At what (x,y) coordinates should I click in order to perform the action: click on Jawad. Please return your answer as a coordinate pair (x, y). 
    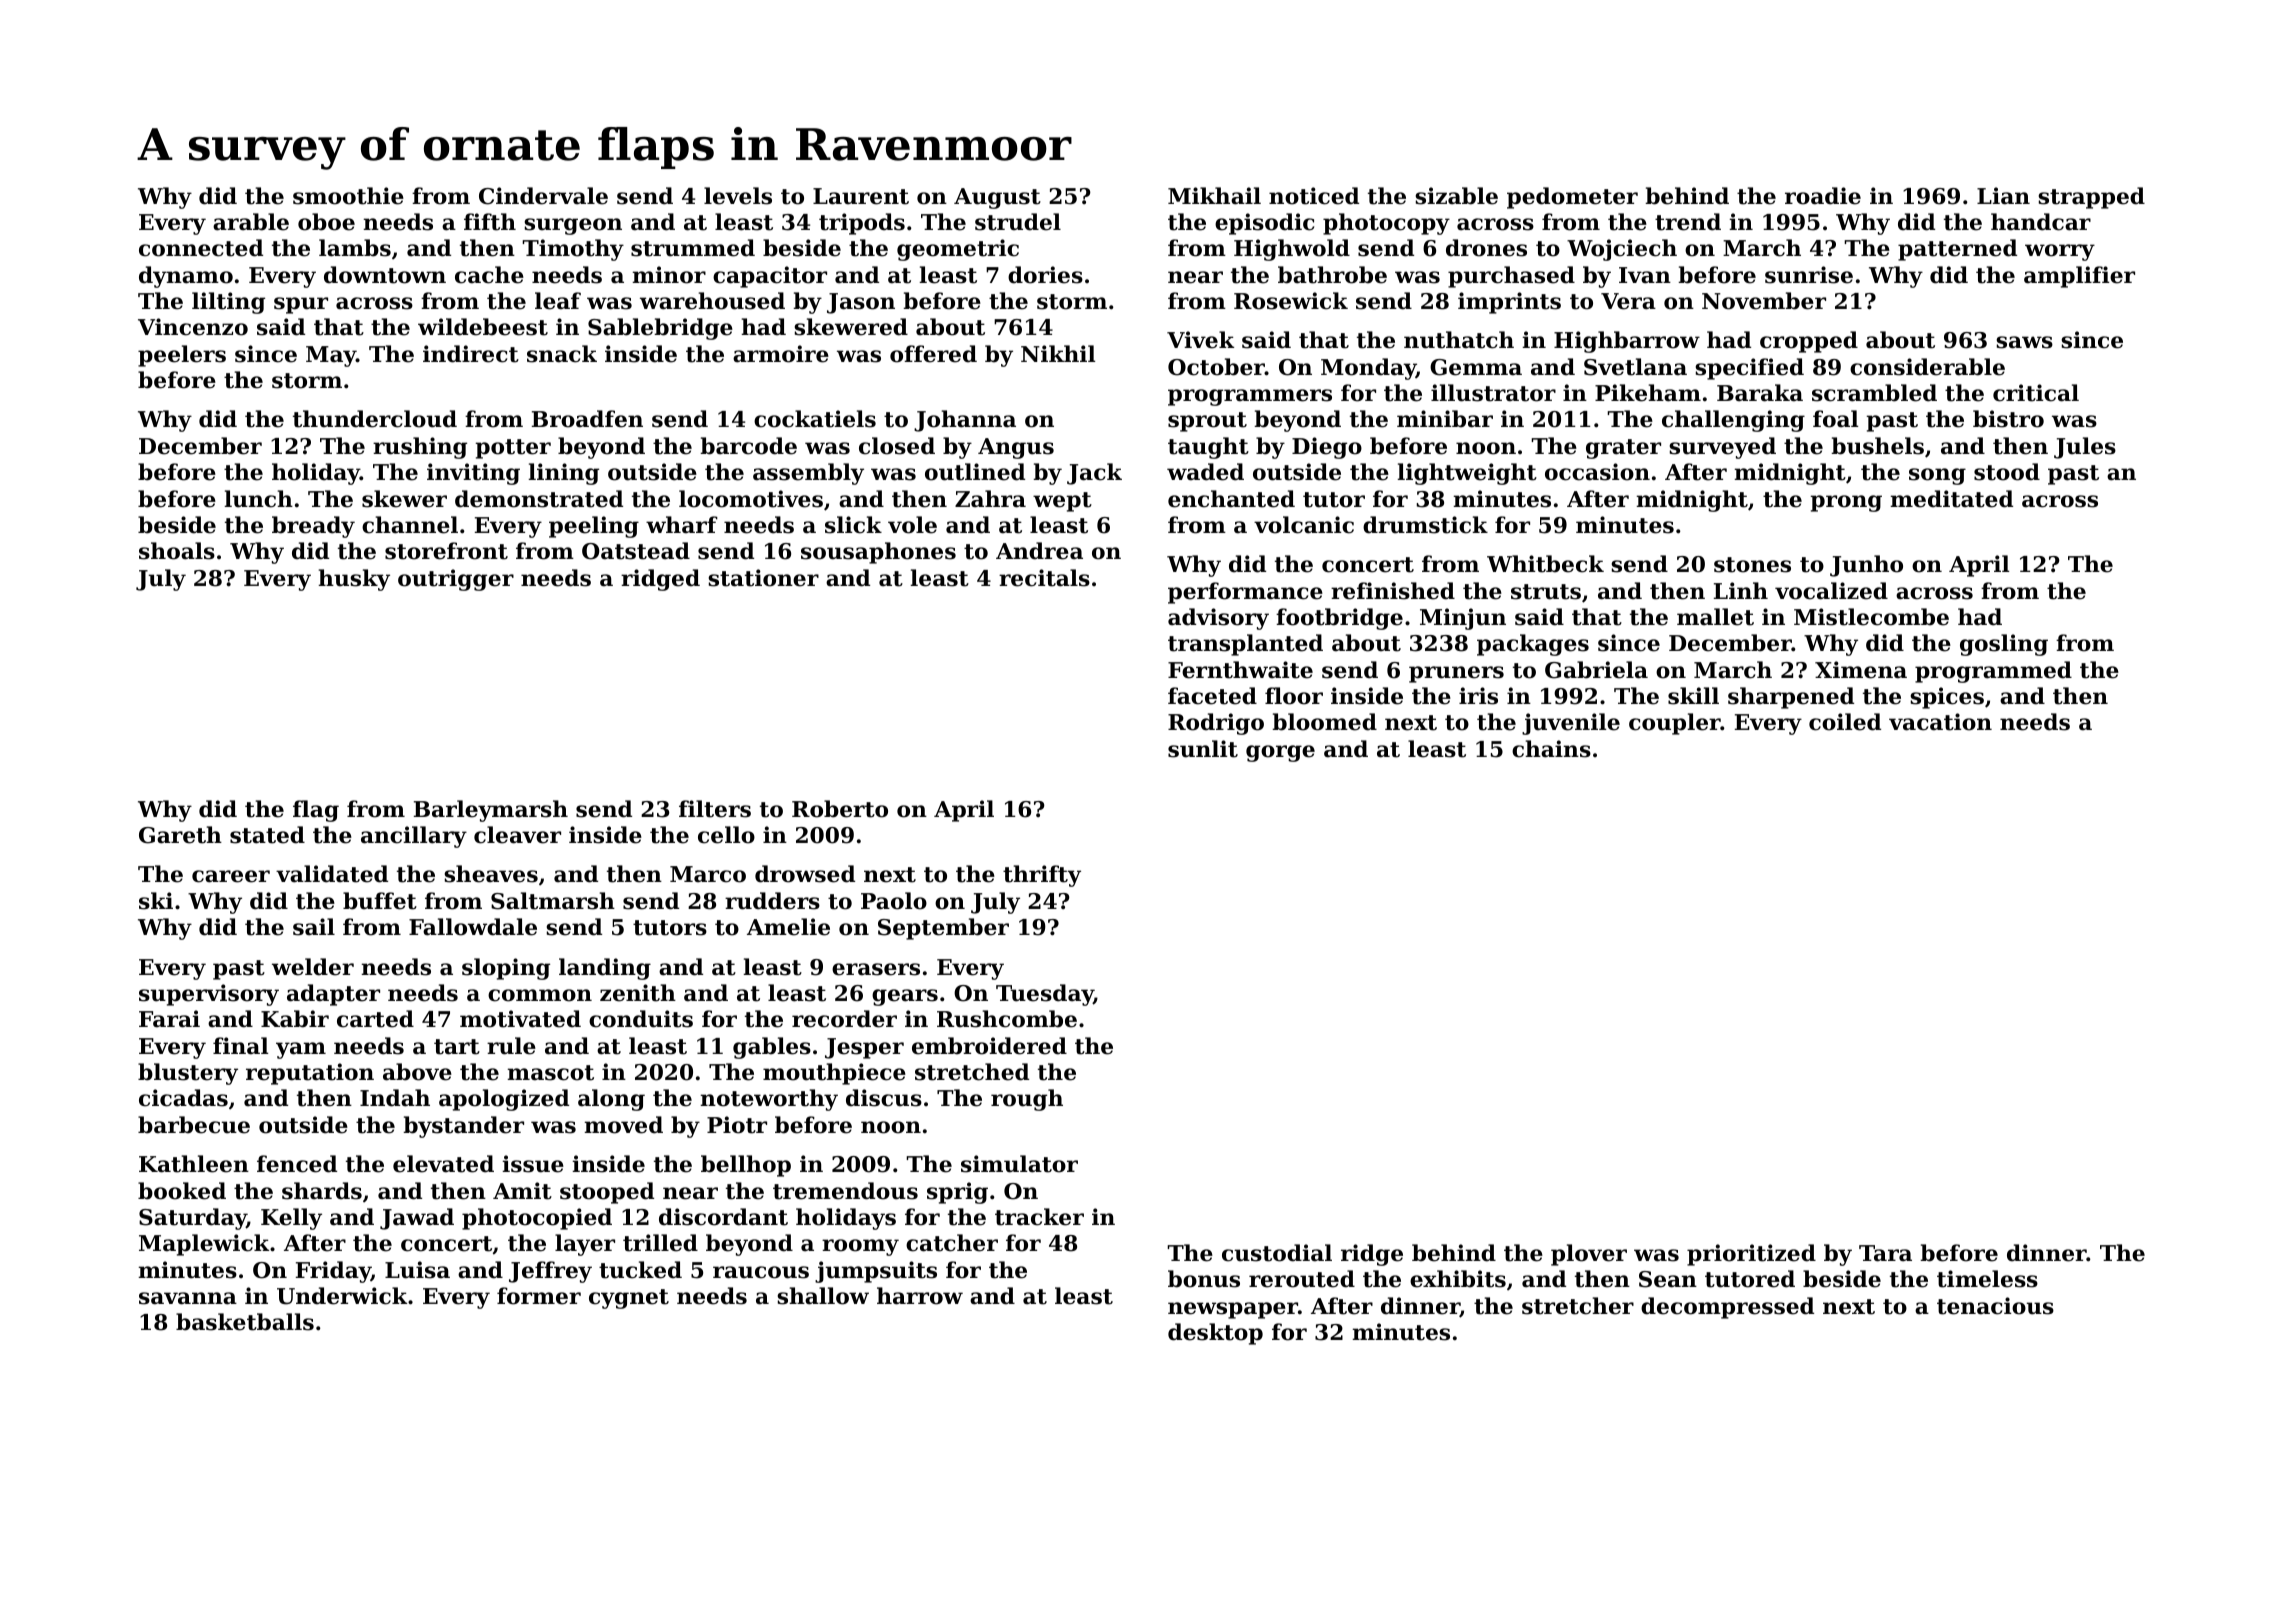
    Looking at the image, I should click on (417, 1219).
